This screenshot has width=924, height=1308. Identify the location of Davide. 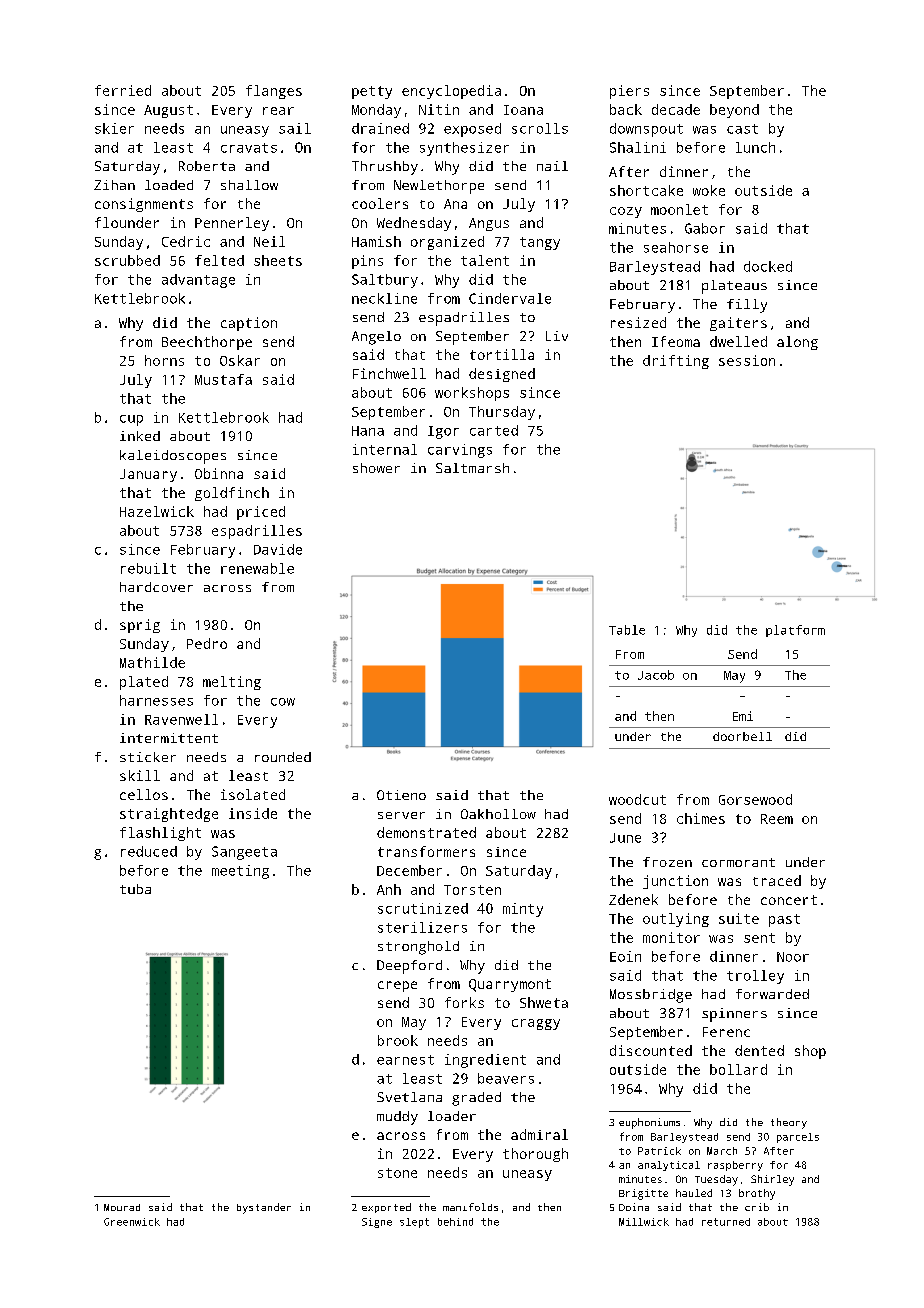
(278, 549).
